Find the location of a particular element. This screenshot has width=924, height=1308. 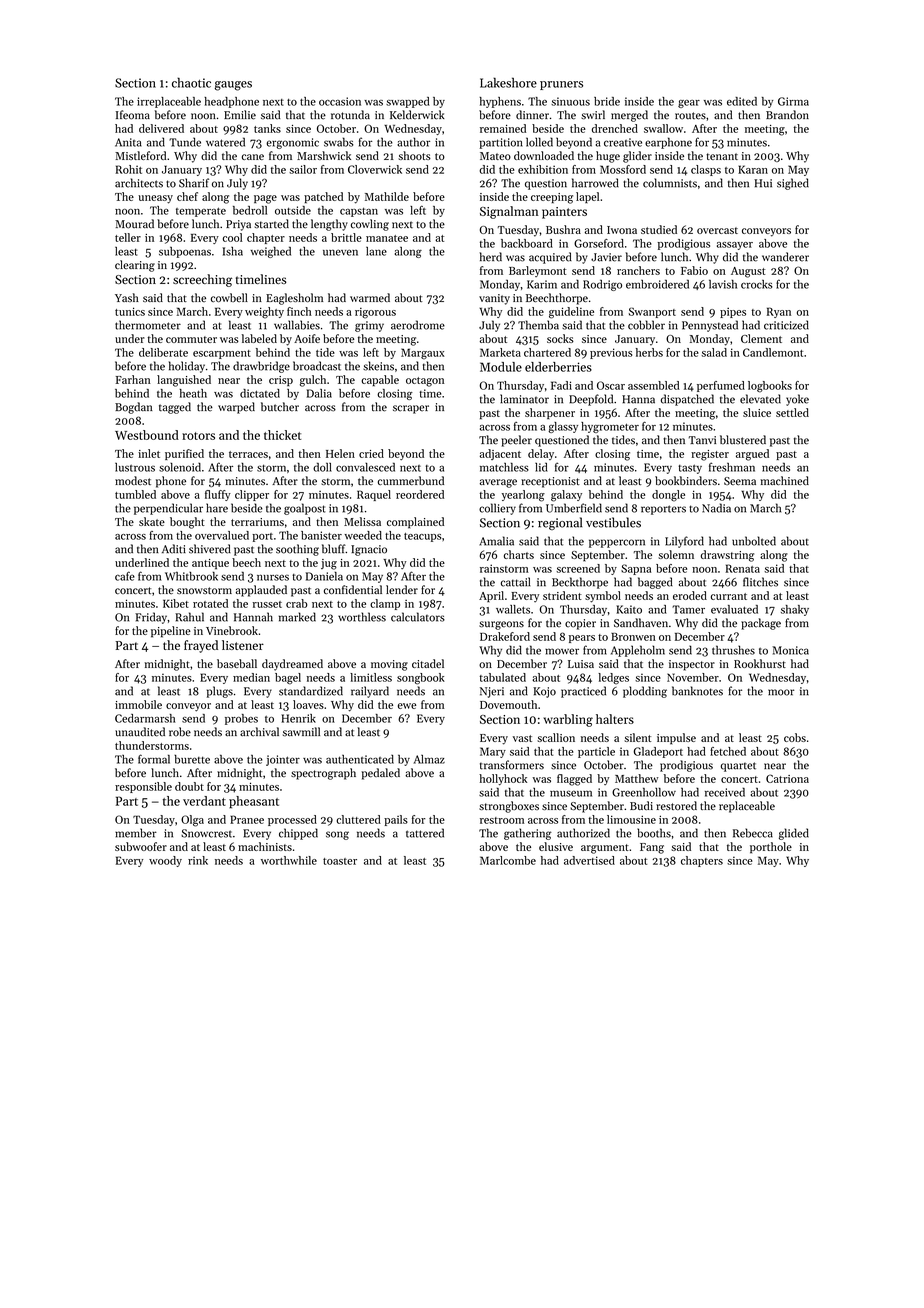

strongboxes is located at coordinates (509, 807).
